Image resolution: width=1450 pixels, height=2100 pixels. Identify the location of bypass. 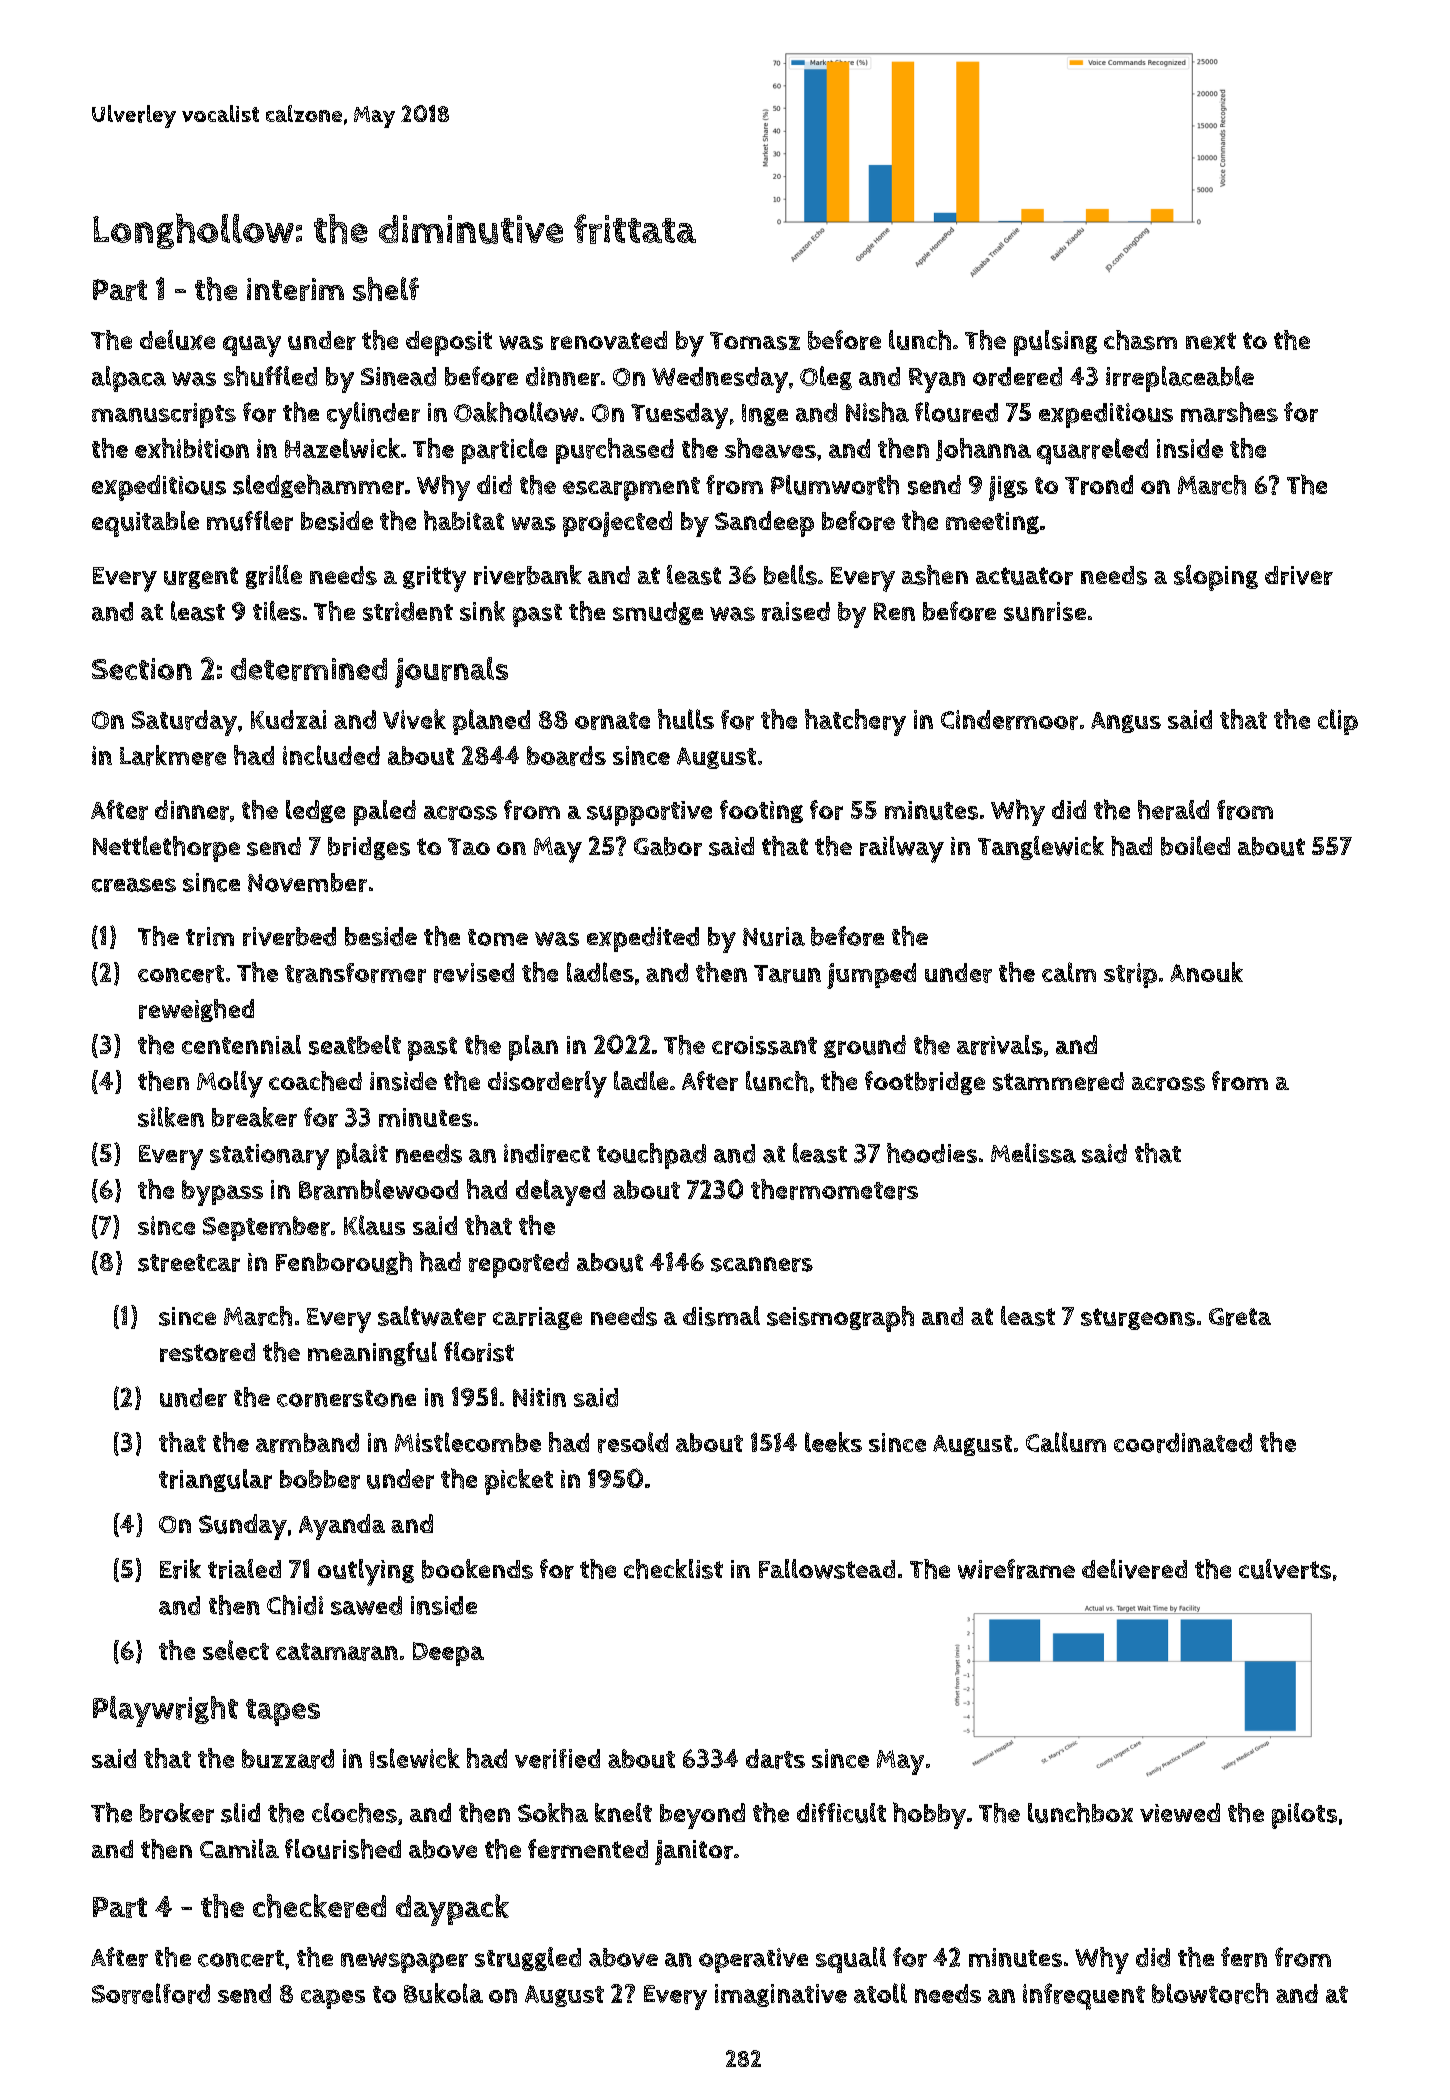
(222, 1193).
